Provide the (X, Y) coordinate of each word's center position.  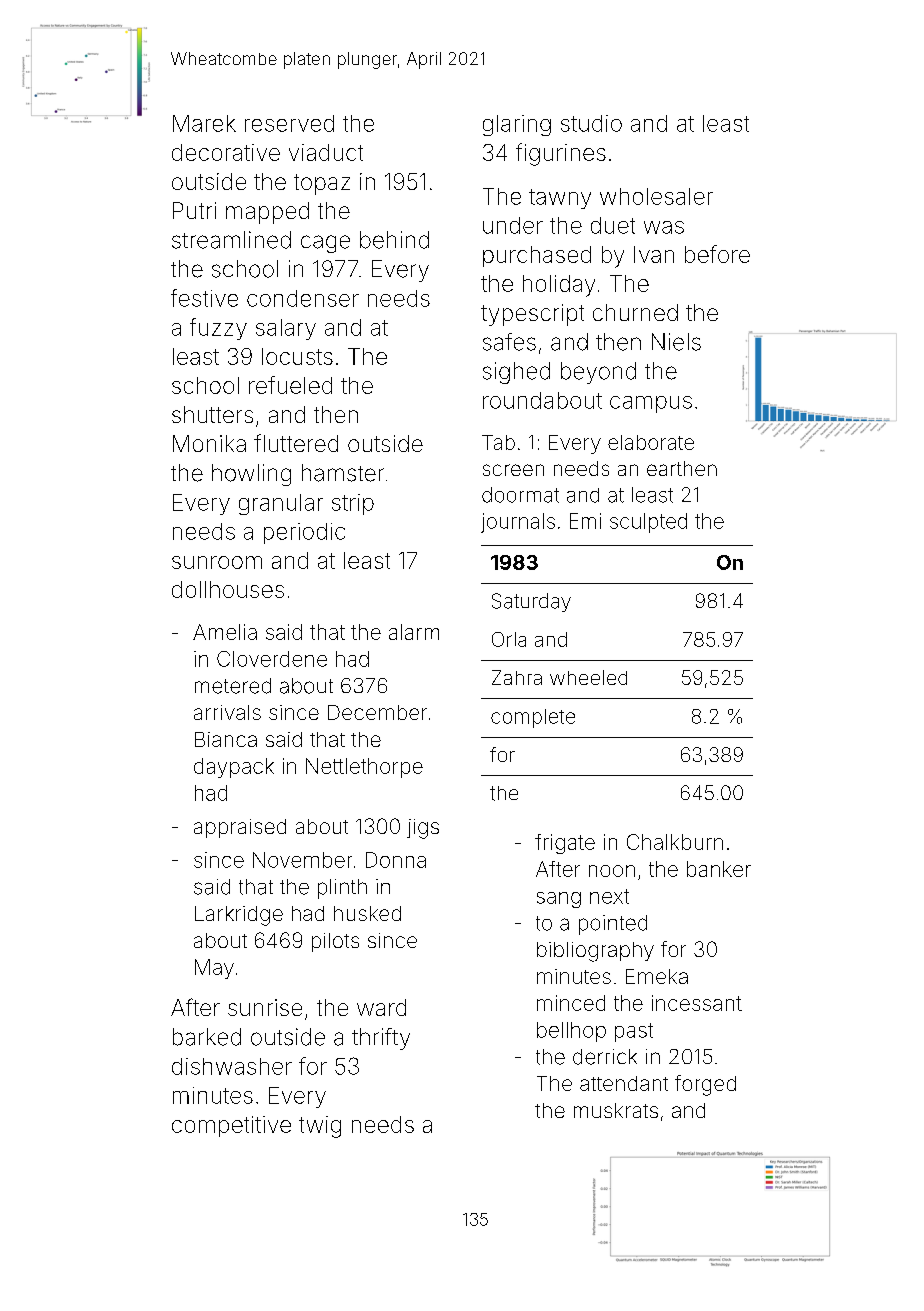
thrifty (381, 1039)
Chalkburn (675, 842)
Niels (676, 342)
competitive (231, 1126)
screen (513, 470)
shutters (212, 414)
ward (381, 1007)
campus (651, 404)
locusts (297, 356)
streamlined (231, 240)
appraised (240, 828)
